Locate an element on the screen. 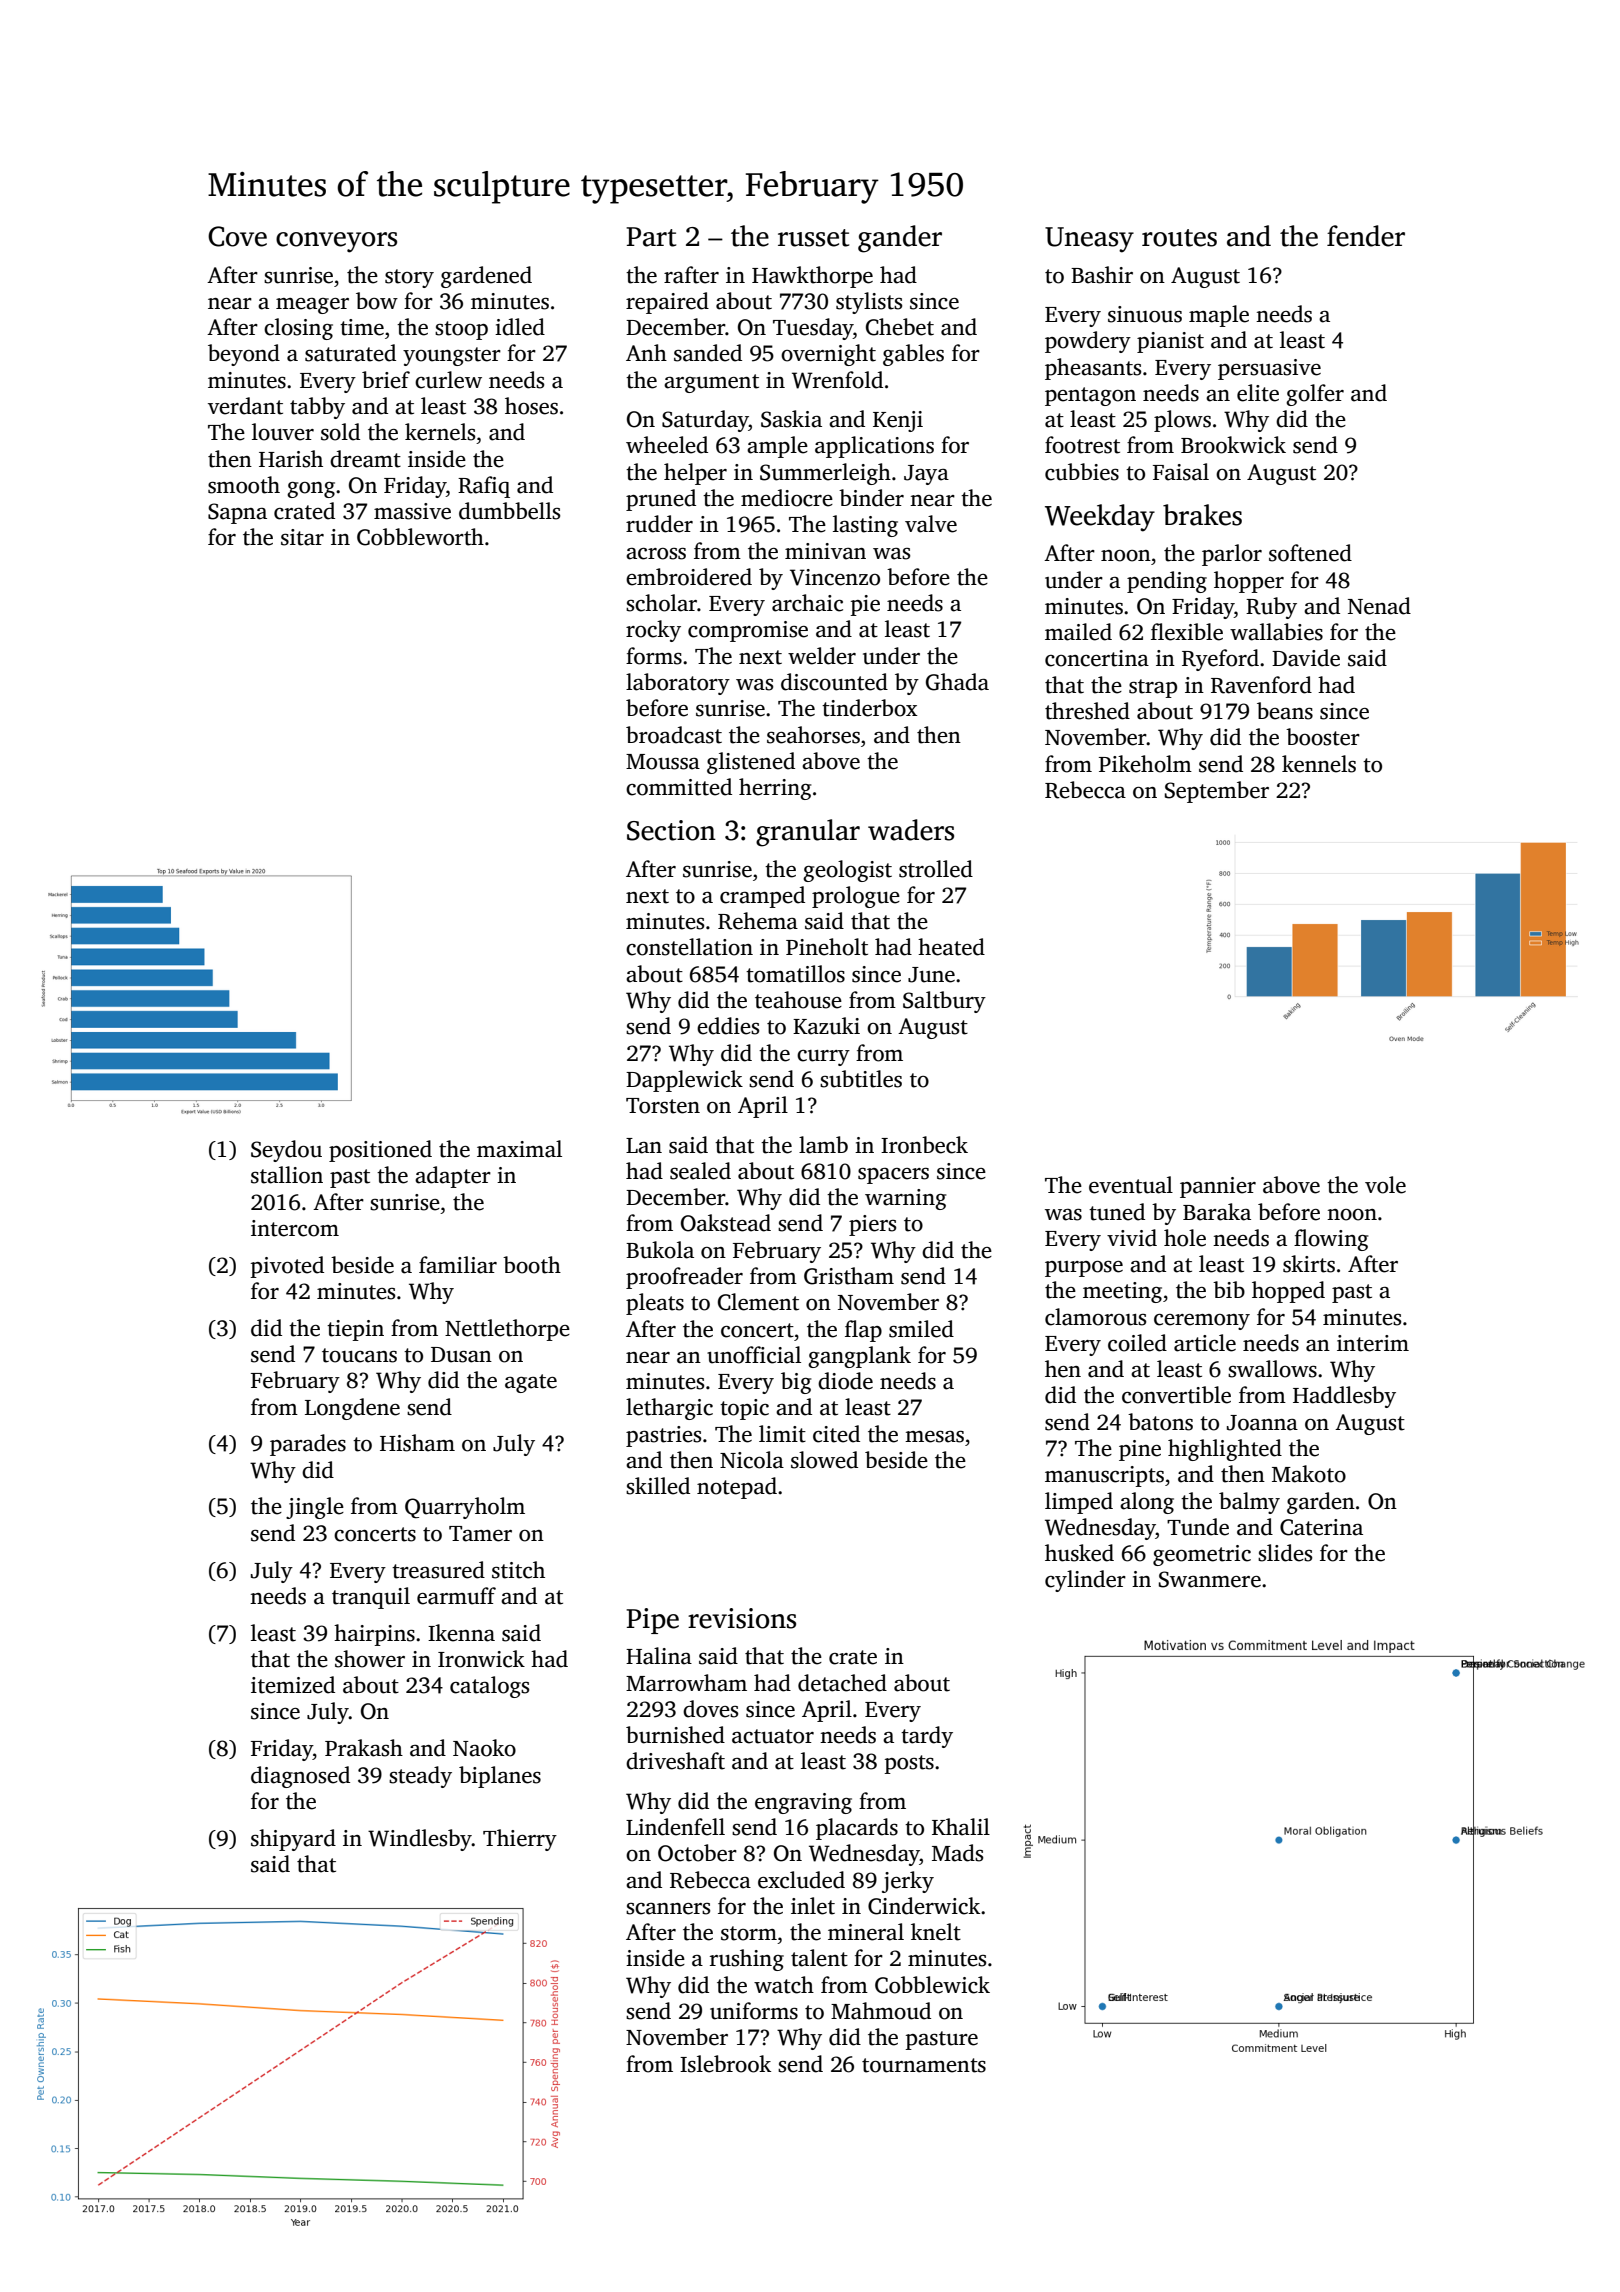 The width and height of the screenshot is (1620, 2292). kennels is located at coordinates (1319, 764).
